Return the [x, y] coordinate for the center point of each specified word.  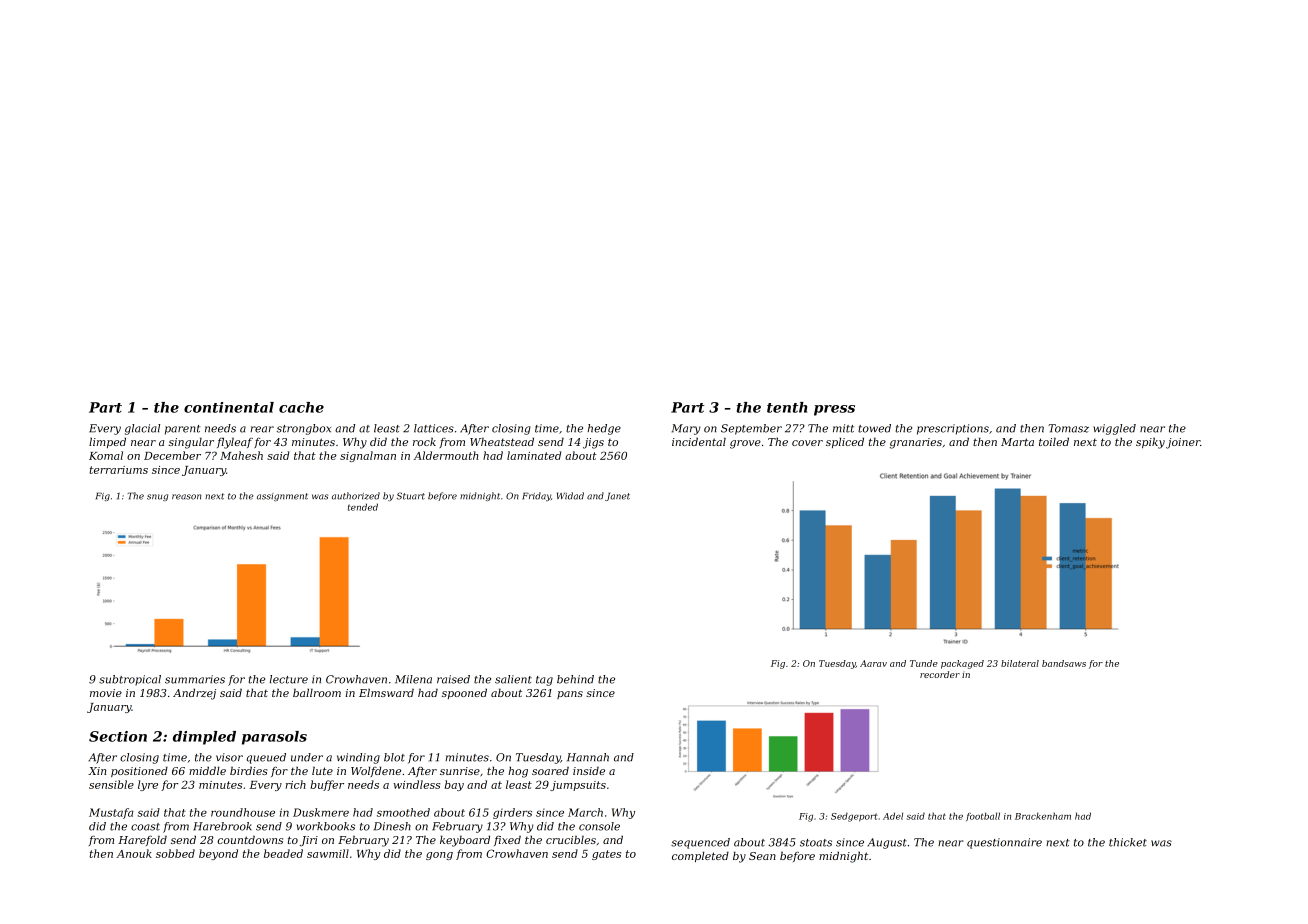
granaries [916, 443]
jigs [593, 443]
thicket [1128, 842]
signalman [368, 456]
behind [575, 679]
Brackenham [1043, 816]
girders [512, 813]
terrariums [118, 470]
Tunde [924, 663]
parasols [274, 738]
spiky [1150, 443]
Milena [413, 679]
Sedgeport [854, 817]
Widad [570, 496]
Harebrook [222, 826]
